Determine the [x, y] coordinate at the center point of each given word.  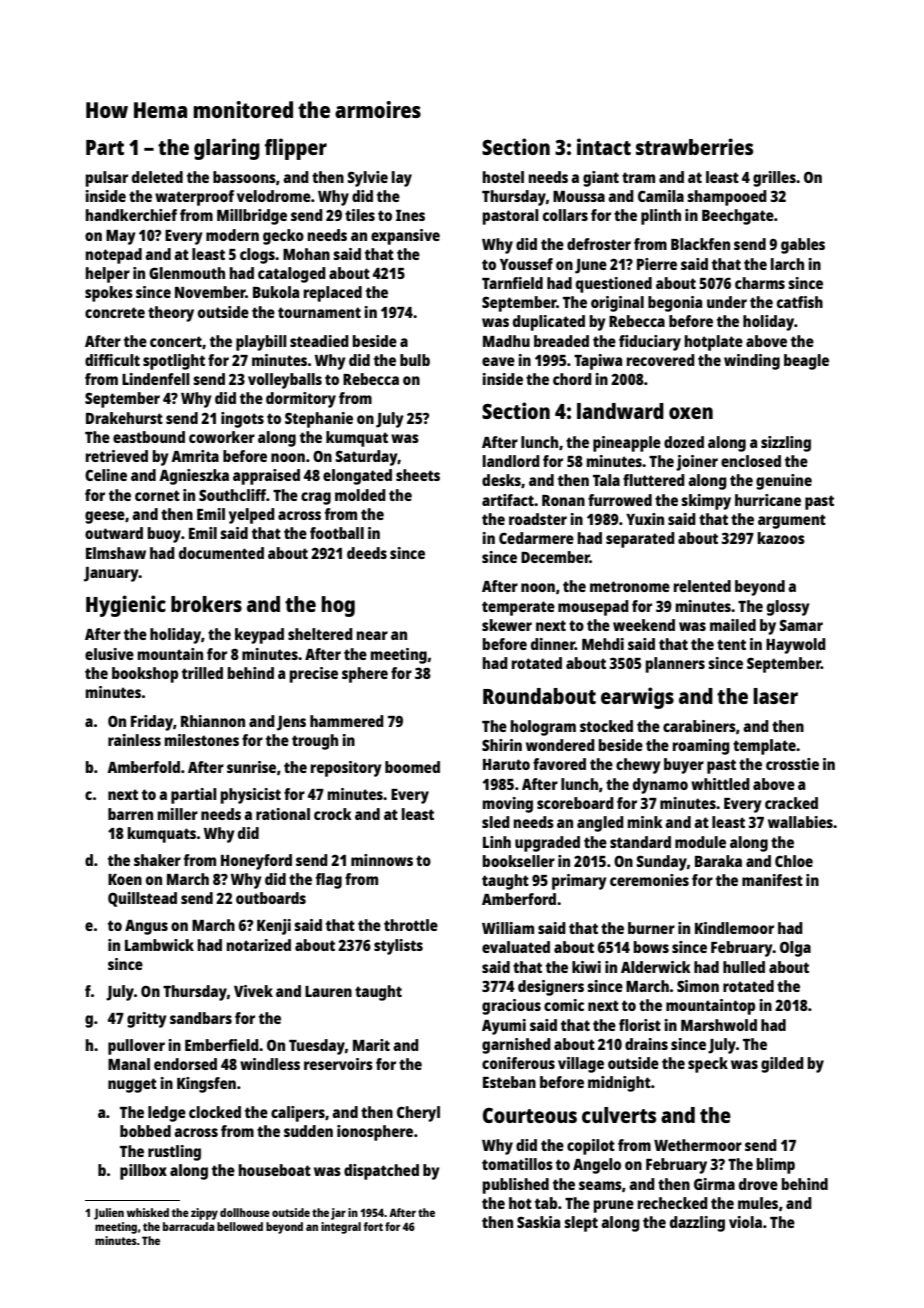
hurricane [768, 500]
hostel [503, 177]
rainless [134, 740]
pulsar [107, 179]
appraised [266, 477]
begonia [675, 304]
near [372, 635]
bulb [415, 360]
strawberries [694, 146]
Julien [109, 1214]
